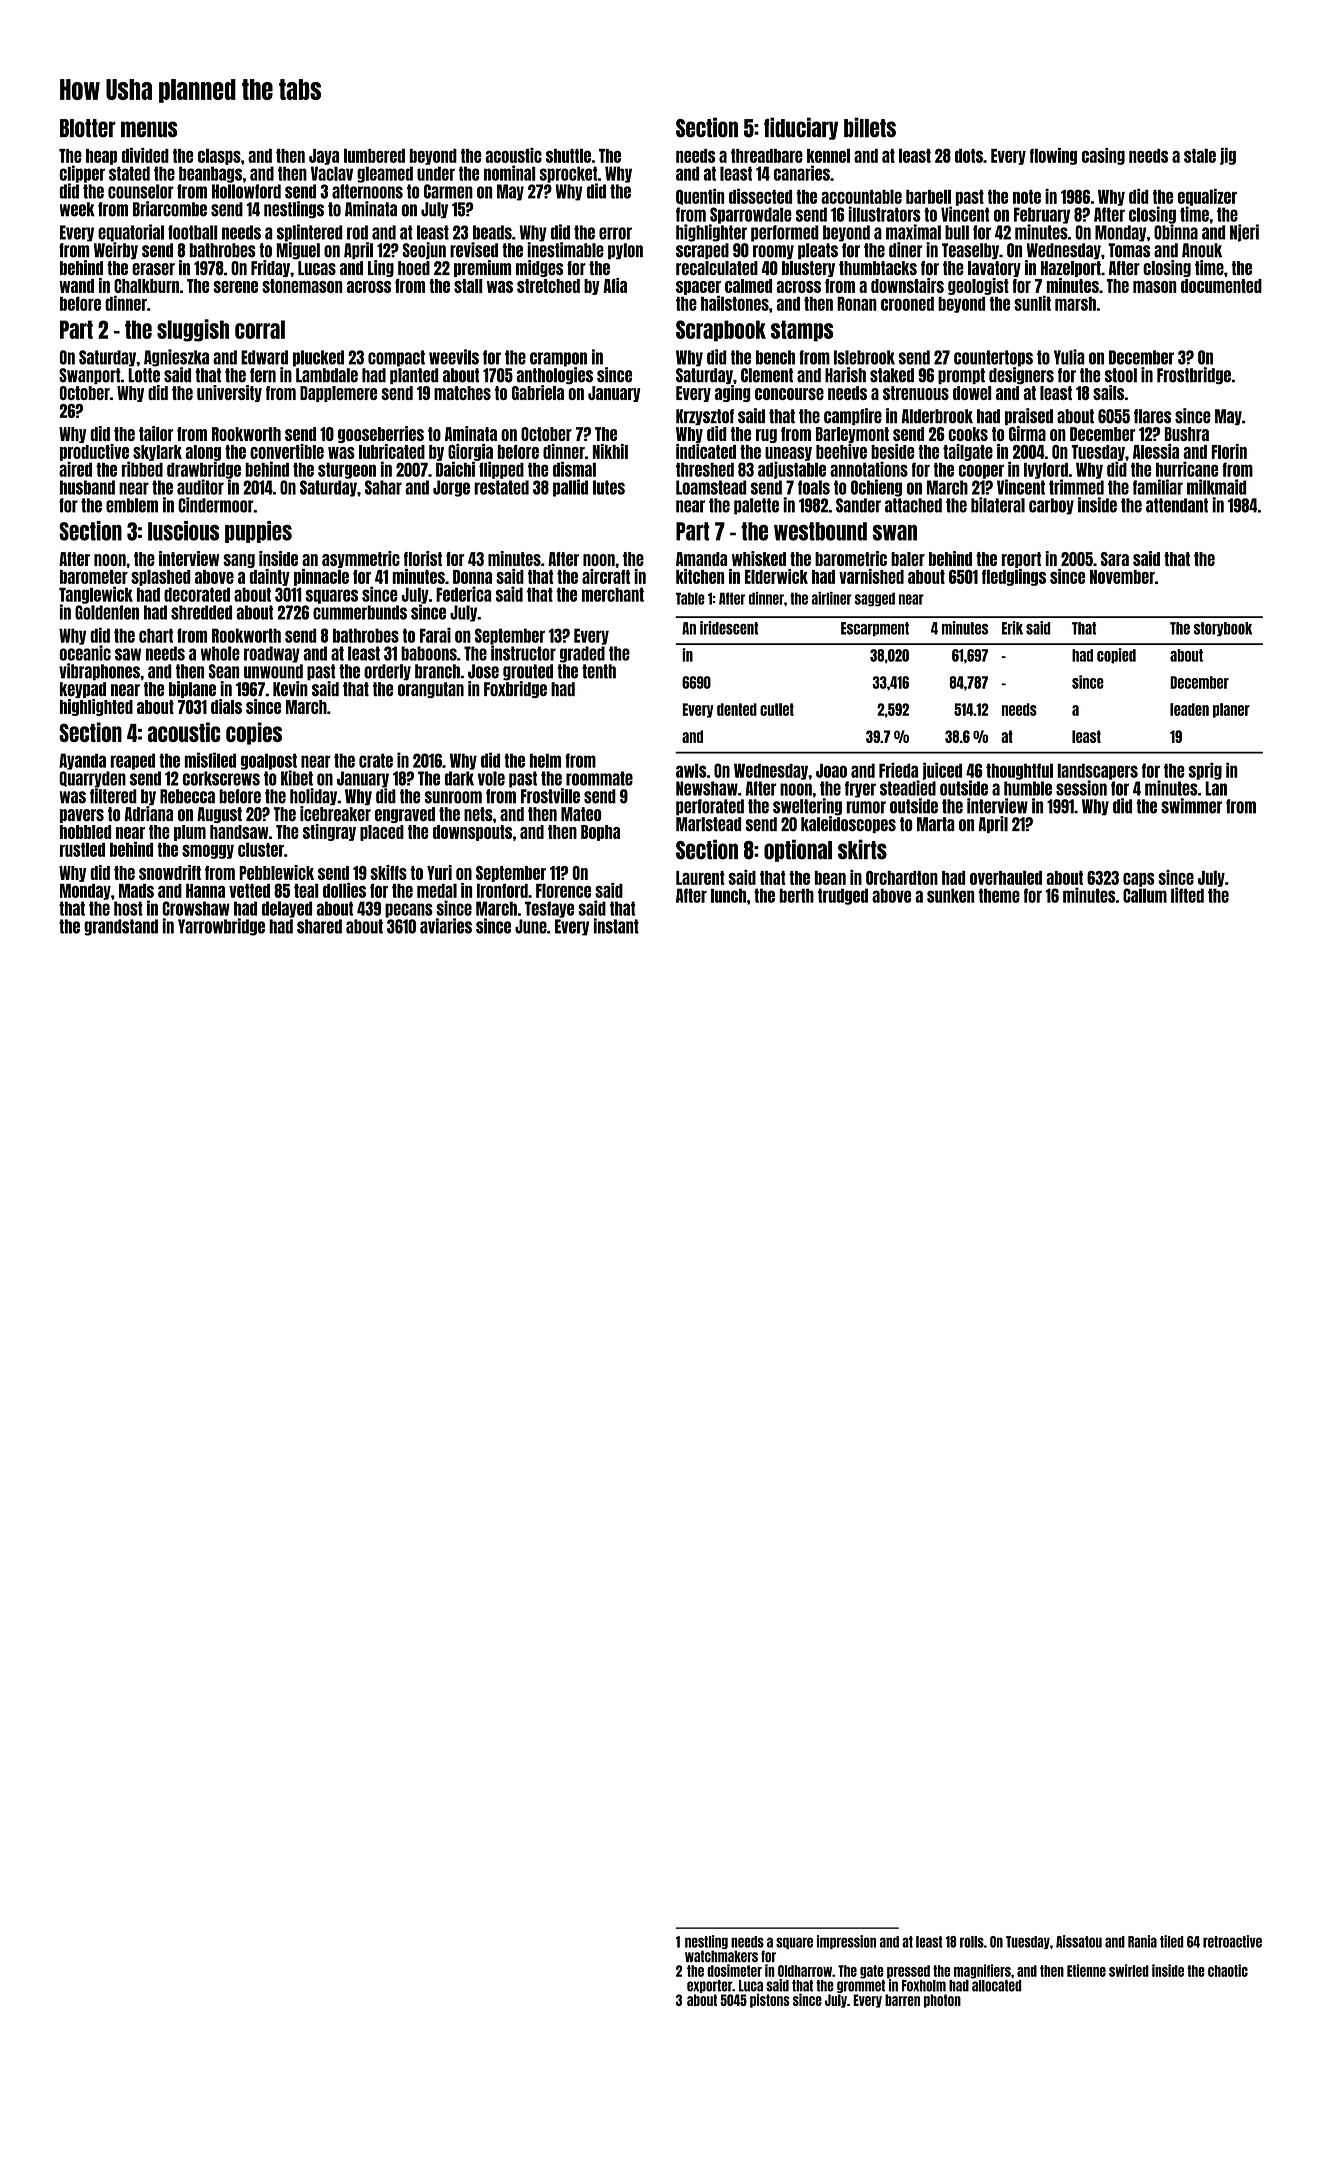 The image size is (1322, 2178). I want to click on exporter, so click(709, 1986).
